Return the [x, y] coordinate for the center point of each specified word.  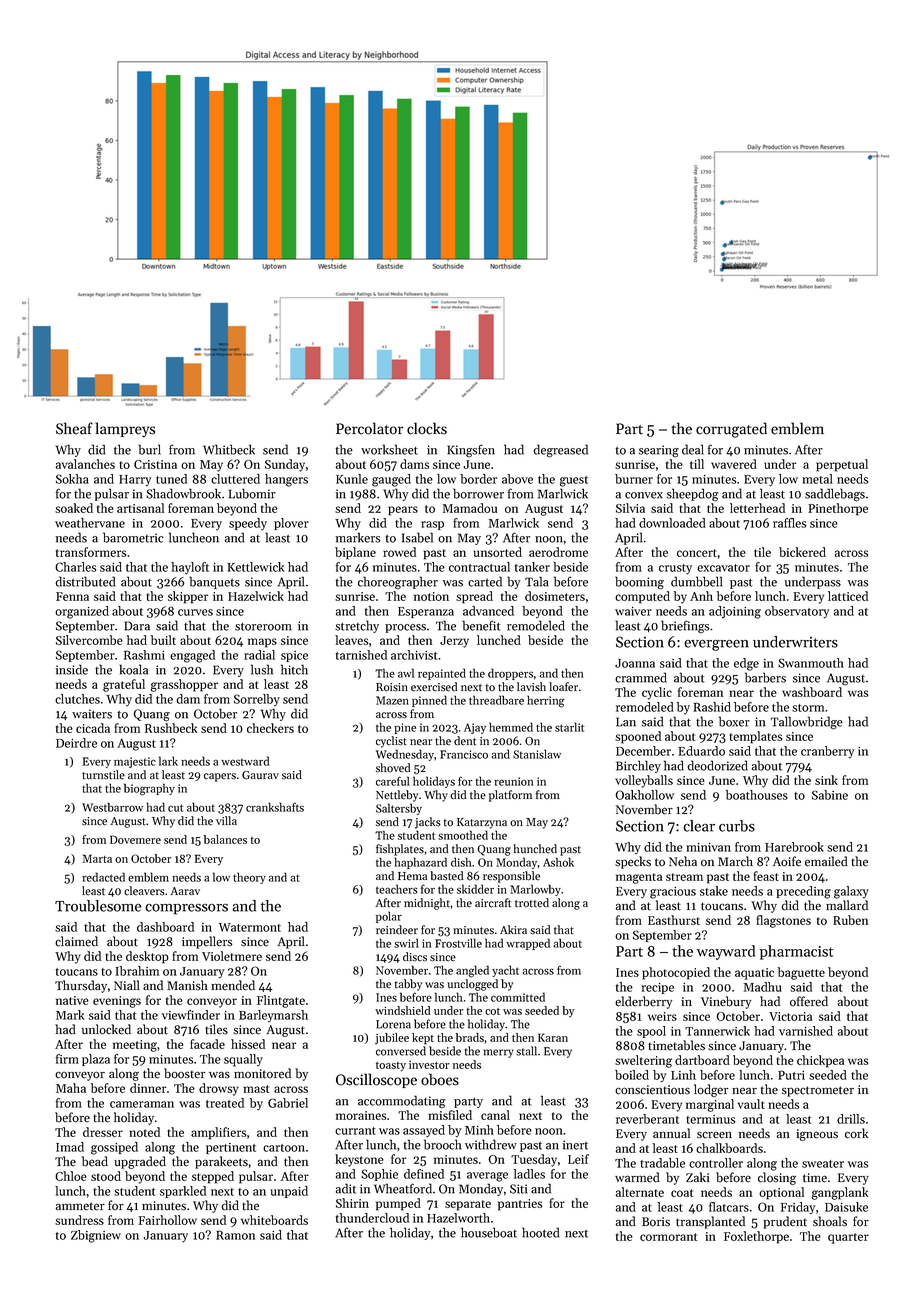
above [517, 479]
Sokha [72, 479]
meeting [135, 1046]
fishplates [400, 850]
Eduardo [701, 751]
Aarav [185, 891]
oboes [440, 1079]
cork [856, 1133]
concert [697, 553]
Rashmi [144, 655]
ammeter [80, 1206]
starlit [569, 727]
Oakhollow [645, 795]
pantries [520, 1205]
